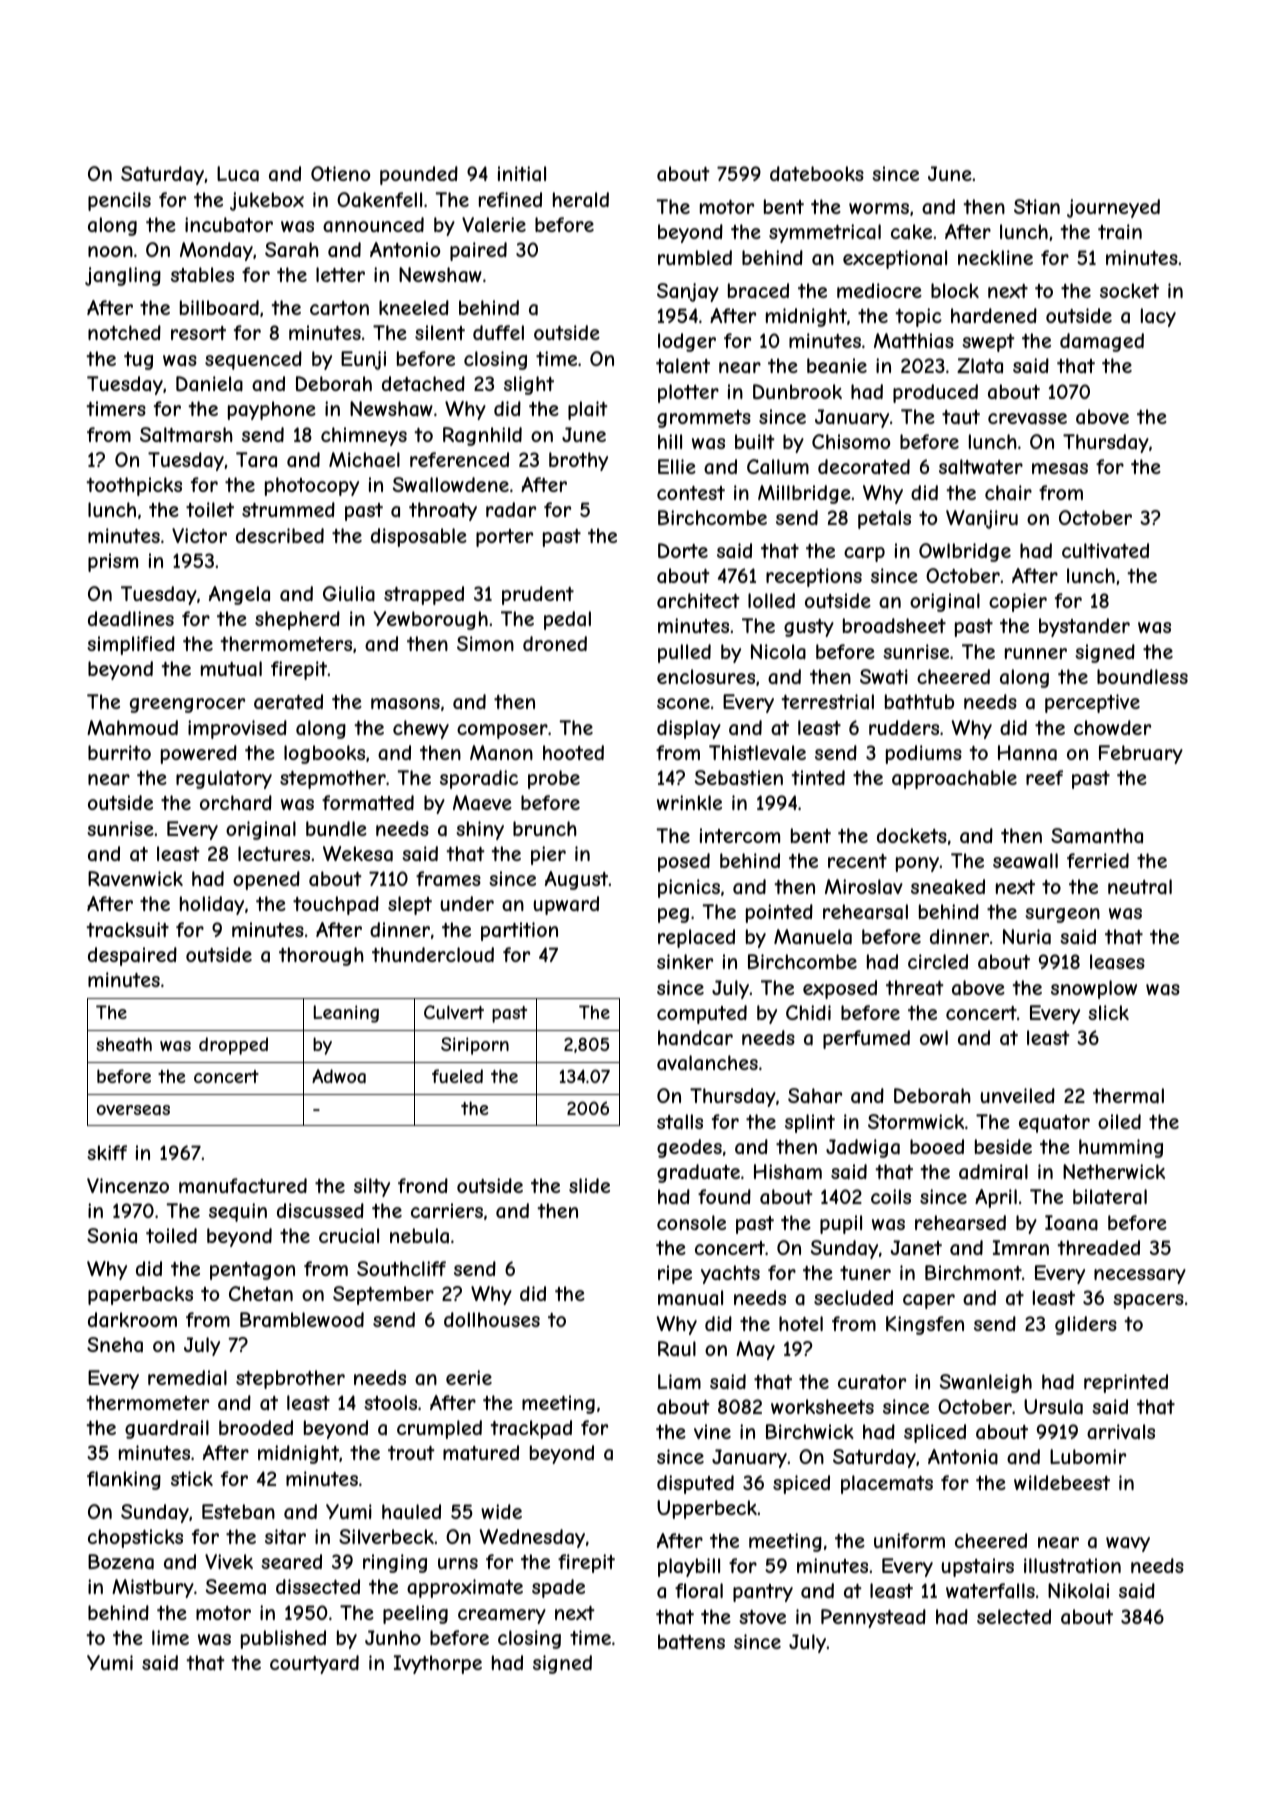  Describe the element at coordinates (879, 208) in the document. I see `worms` at that location.
